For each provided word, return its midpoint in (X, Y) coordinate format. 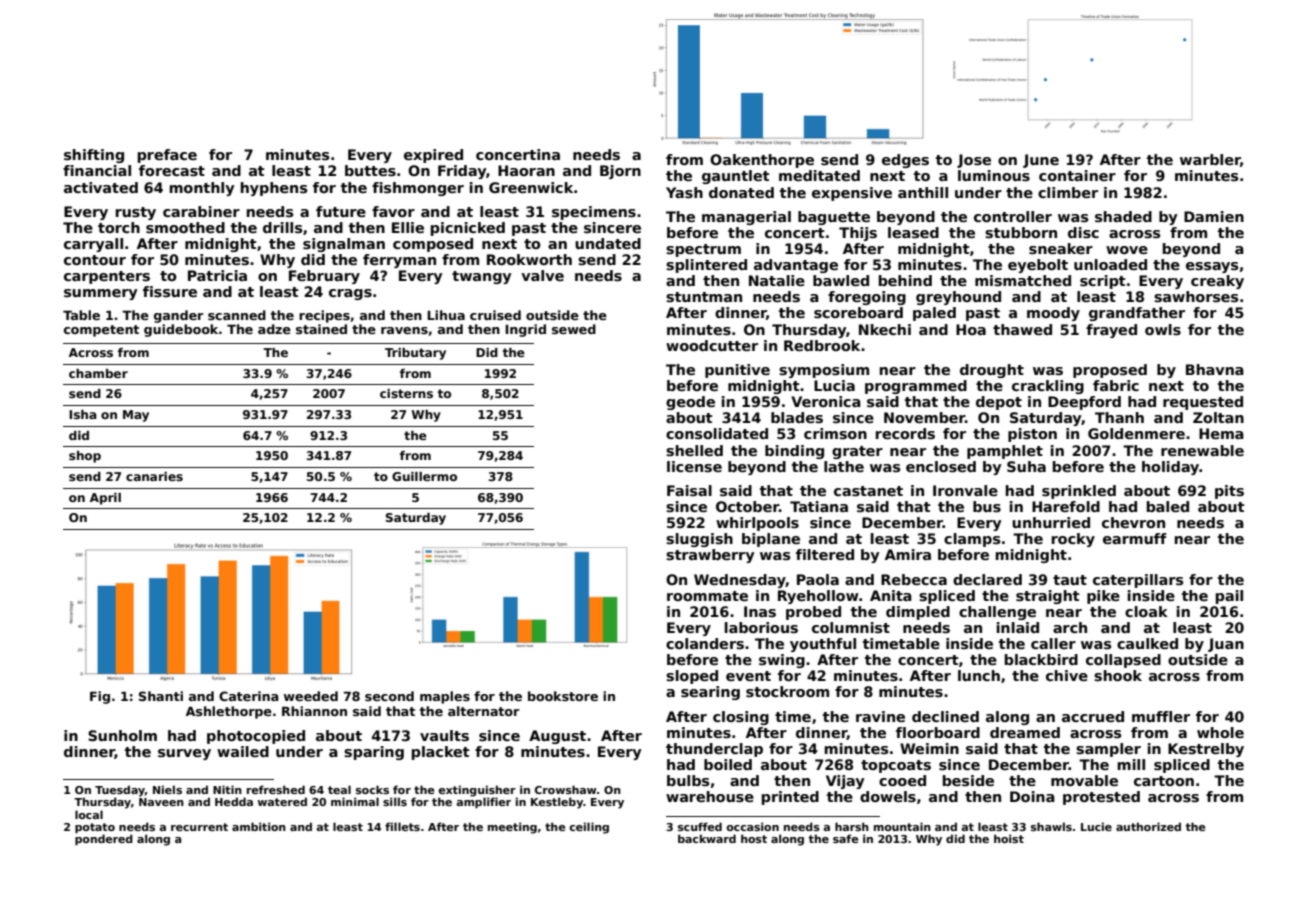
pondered (104, 839)
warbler (1210, 160)
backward (707, 838)
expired (433, 156)
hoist (1009, 838)
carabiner (201, 211)
